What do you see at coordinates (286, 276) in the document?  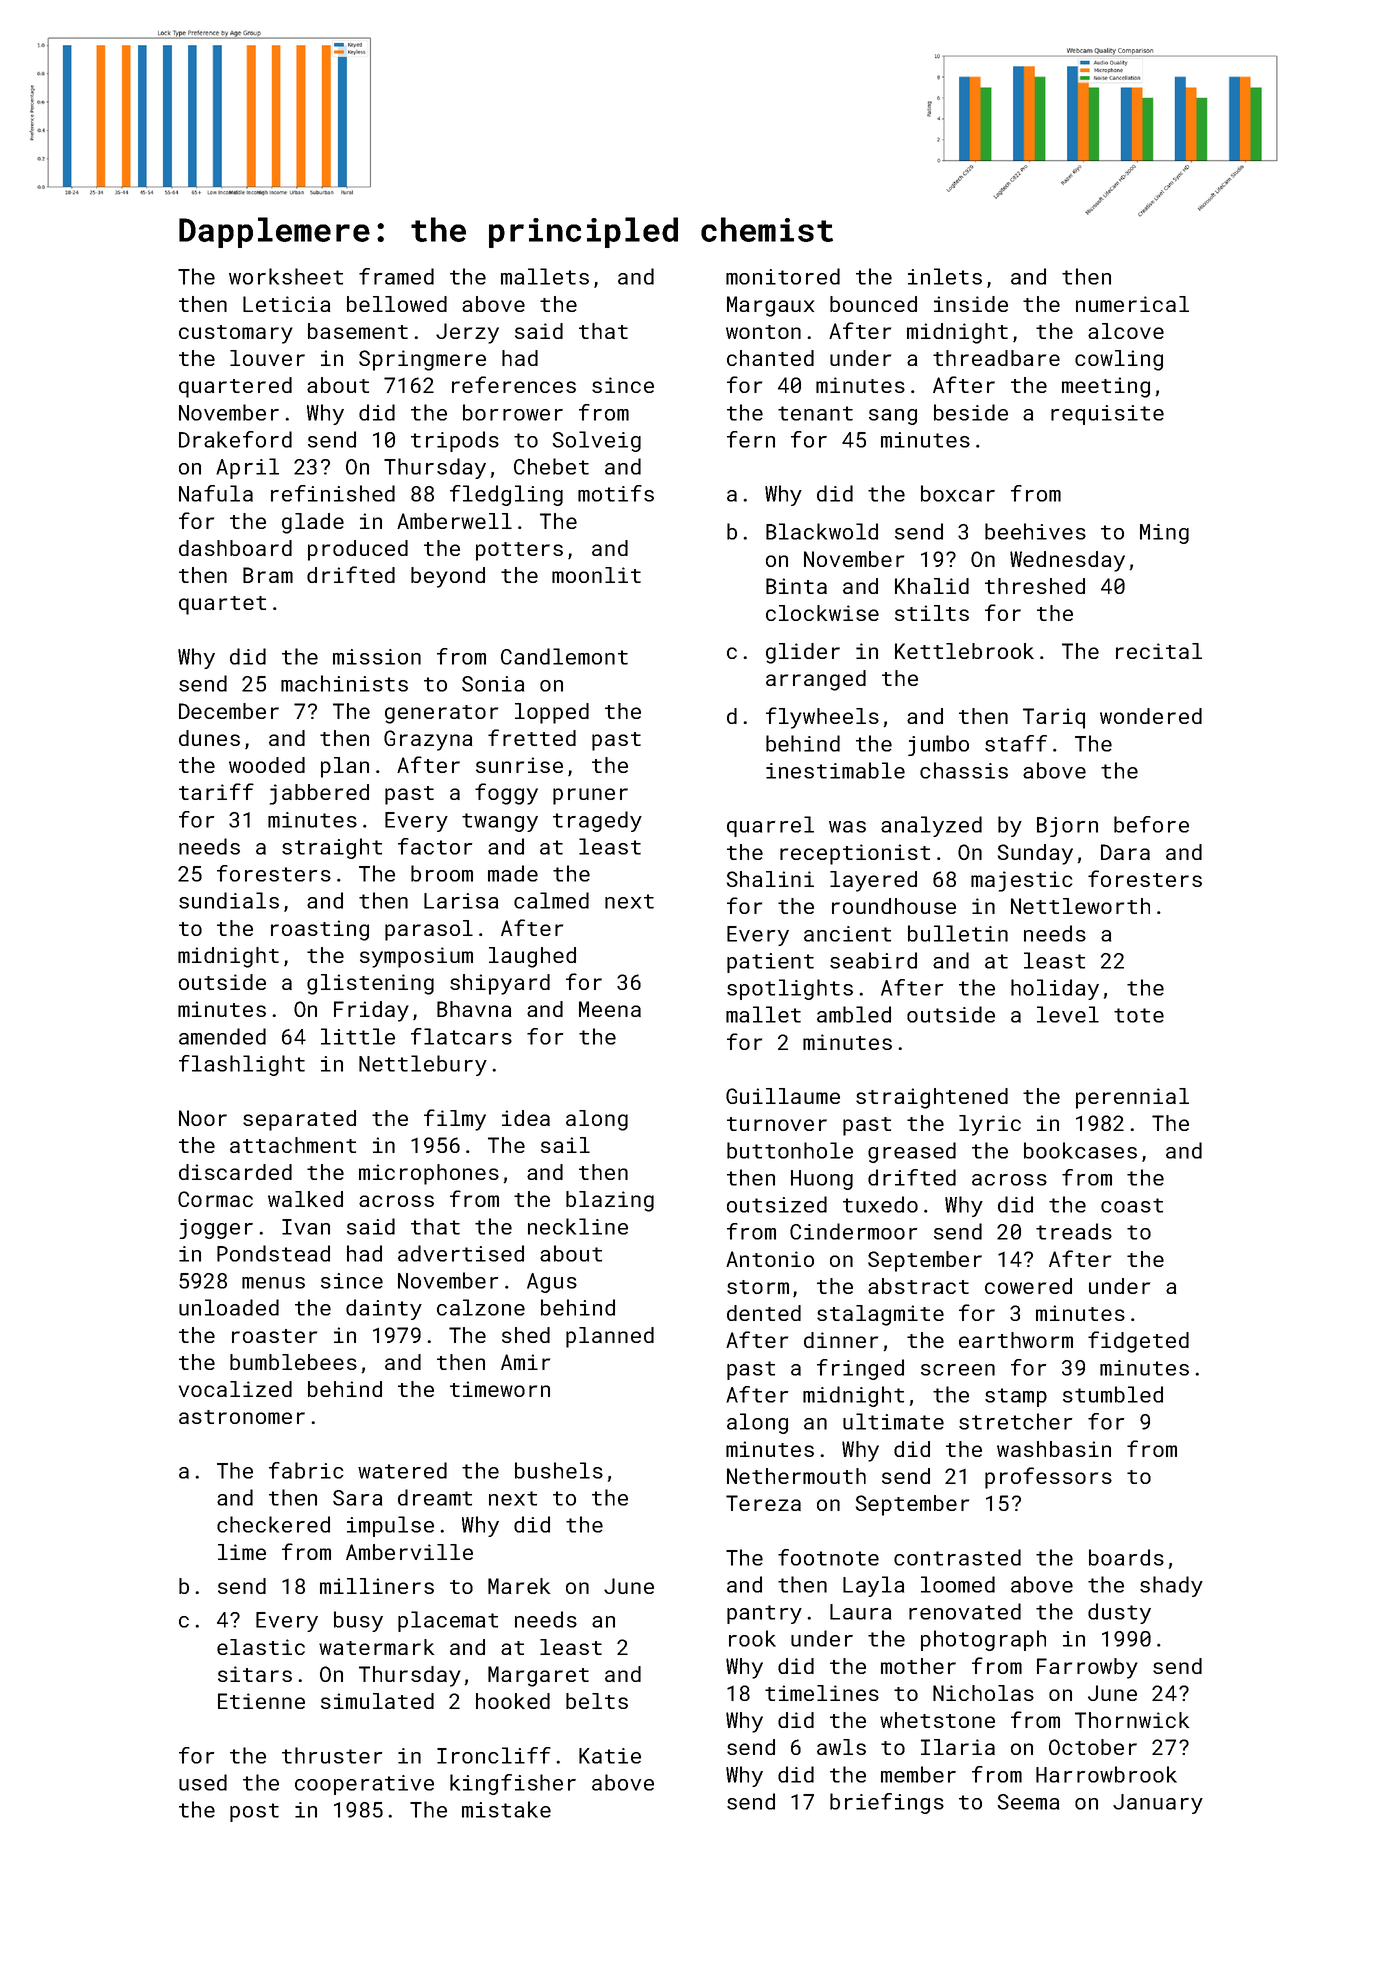 I see `worksheet` at bounding box center [286, 276].
